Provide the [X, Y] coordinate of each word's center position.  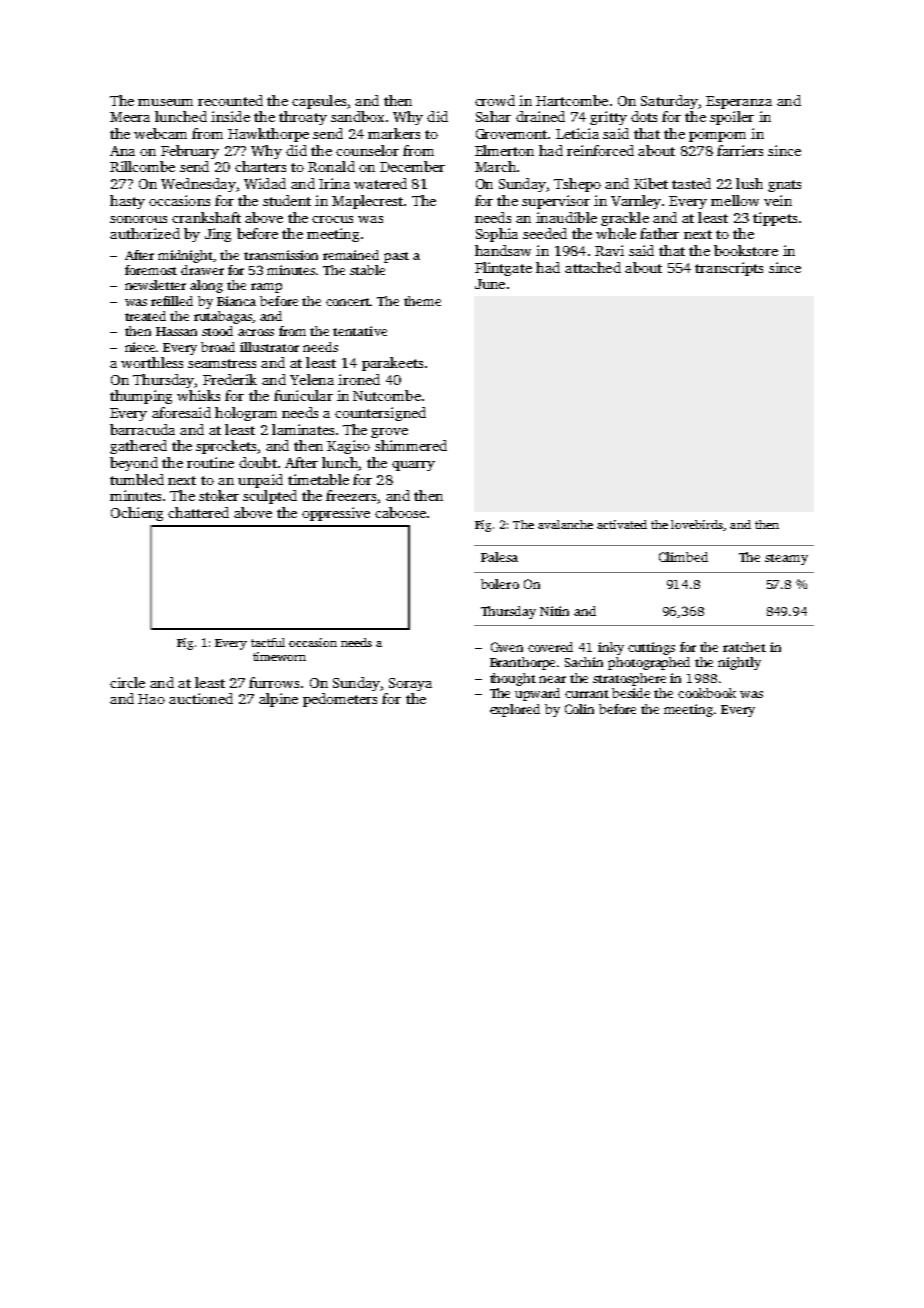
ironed [359, 379]
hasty [127, 202]
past [396, 257]
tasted [691, 183]
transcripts [729, 269]
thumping [141, 397]
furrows [274, 682]
